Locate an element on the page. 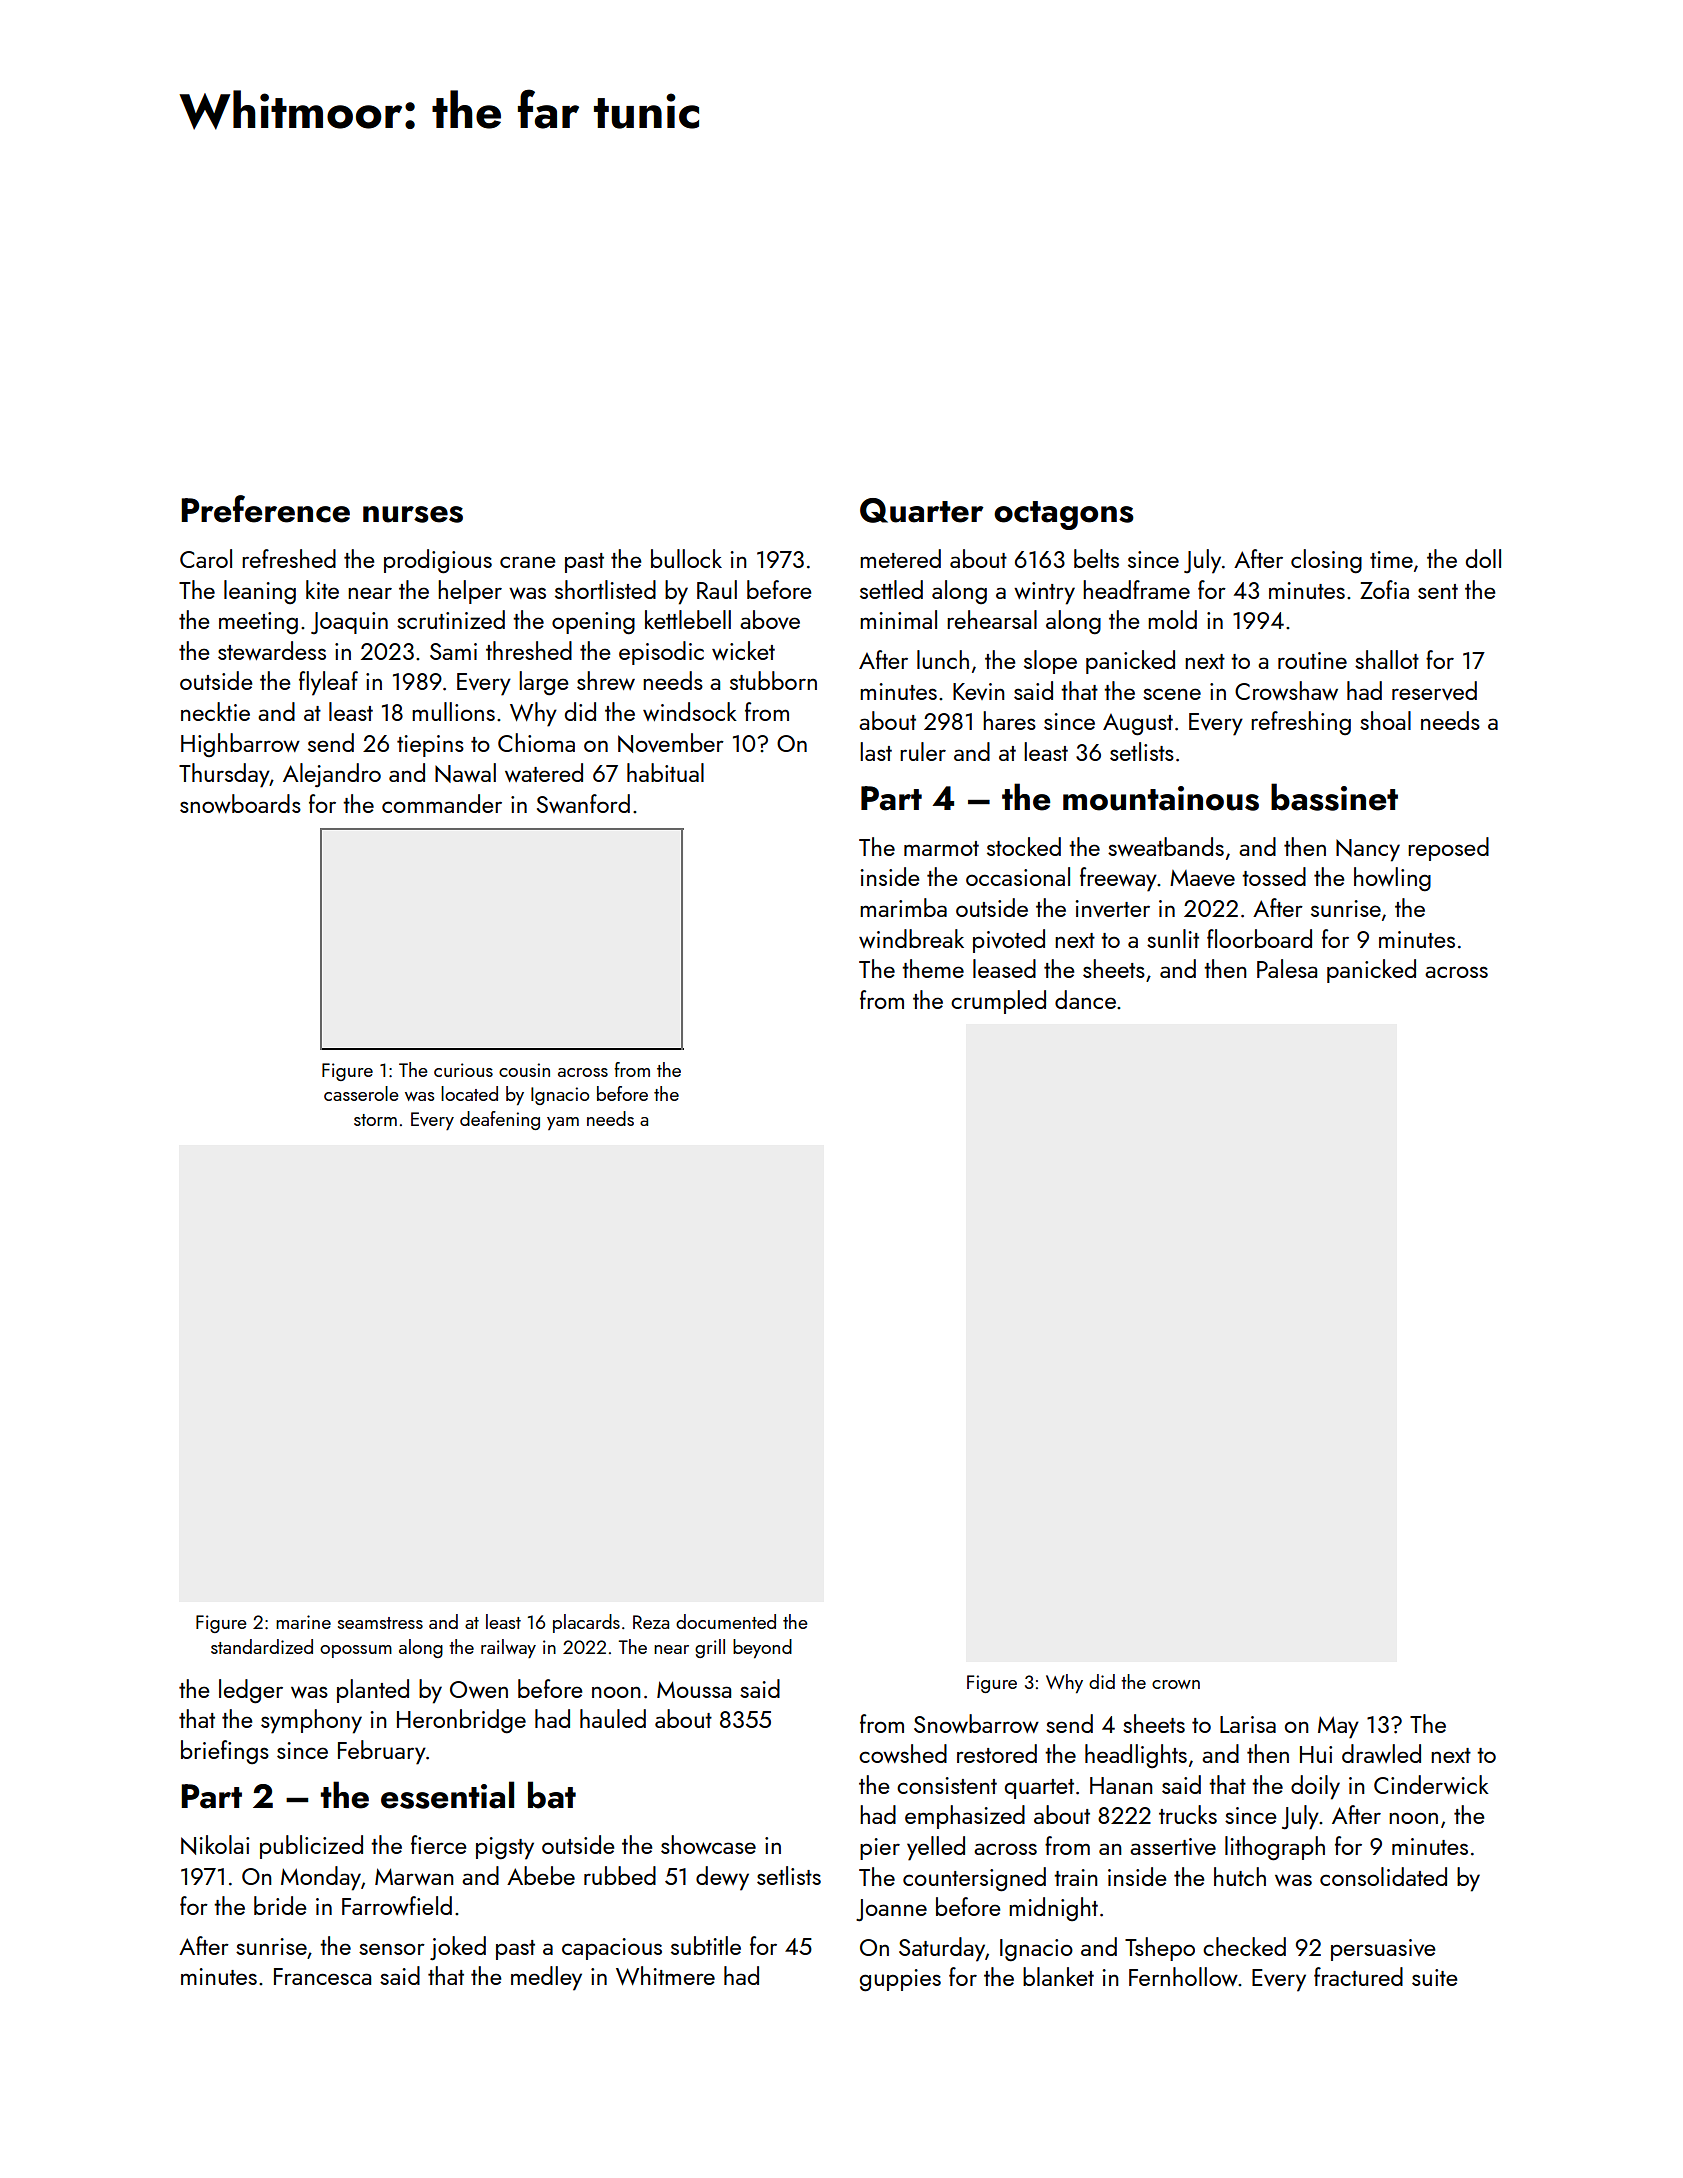 The image size is (1683, 2178). beyond is located at coordinates (762, 1648).
